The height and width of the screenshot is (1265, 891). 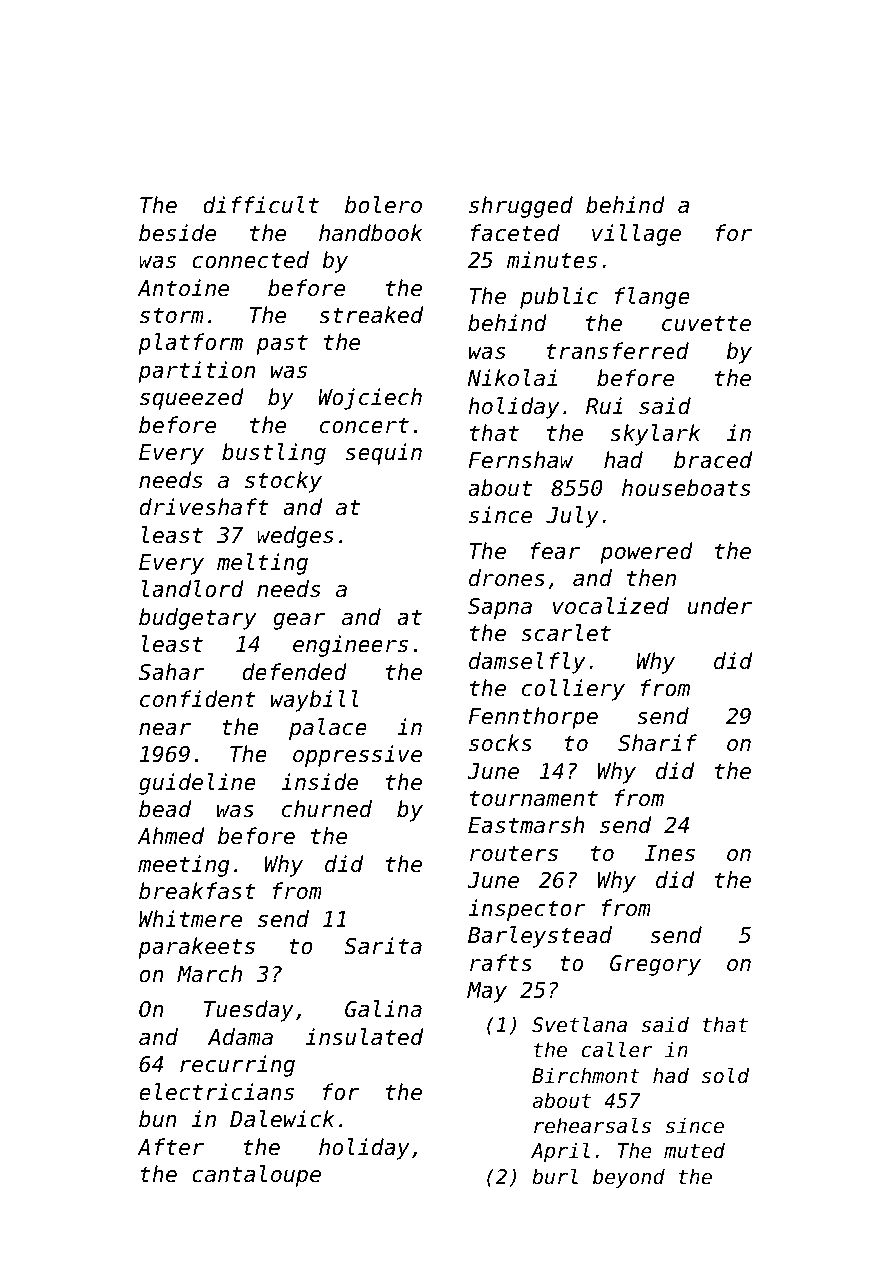 What do you see at coordinates (240, 1037) in the screenshot?
I see `Adama` at bounding box center [240, 1037].
